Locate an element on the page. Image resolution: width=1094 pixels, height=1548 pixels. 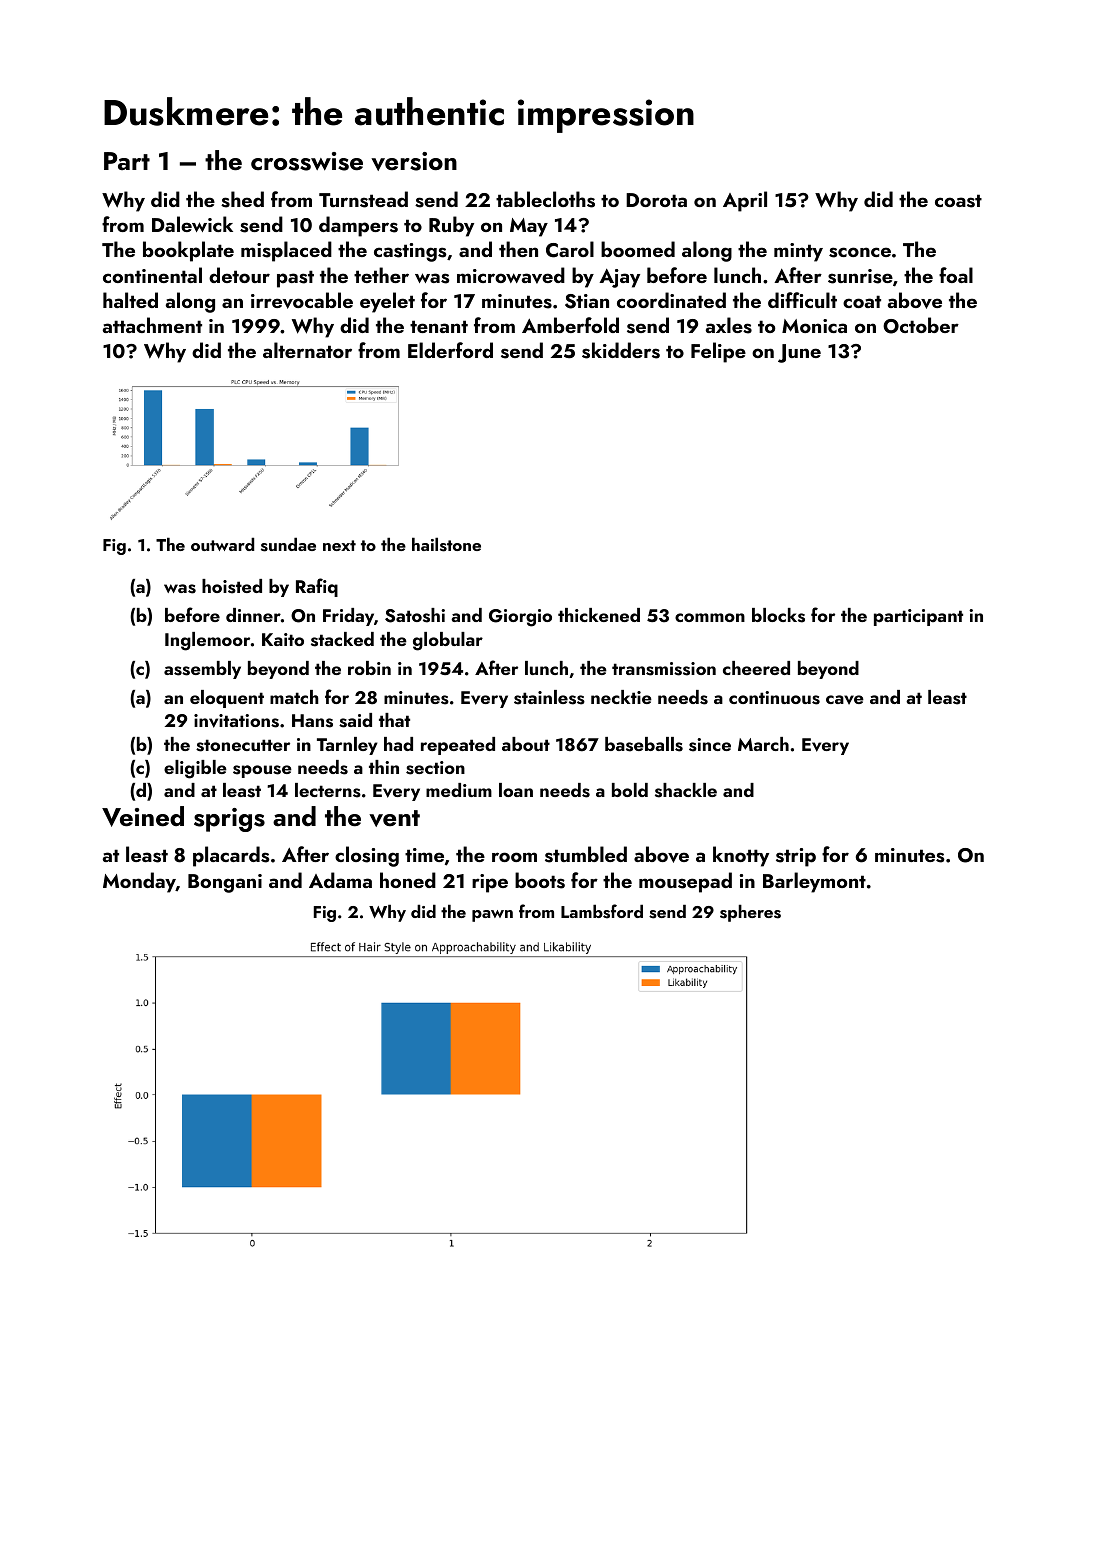
alternator is located at coordinates (307, 350).
